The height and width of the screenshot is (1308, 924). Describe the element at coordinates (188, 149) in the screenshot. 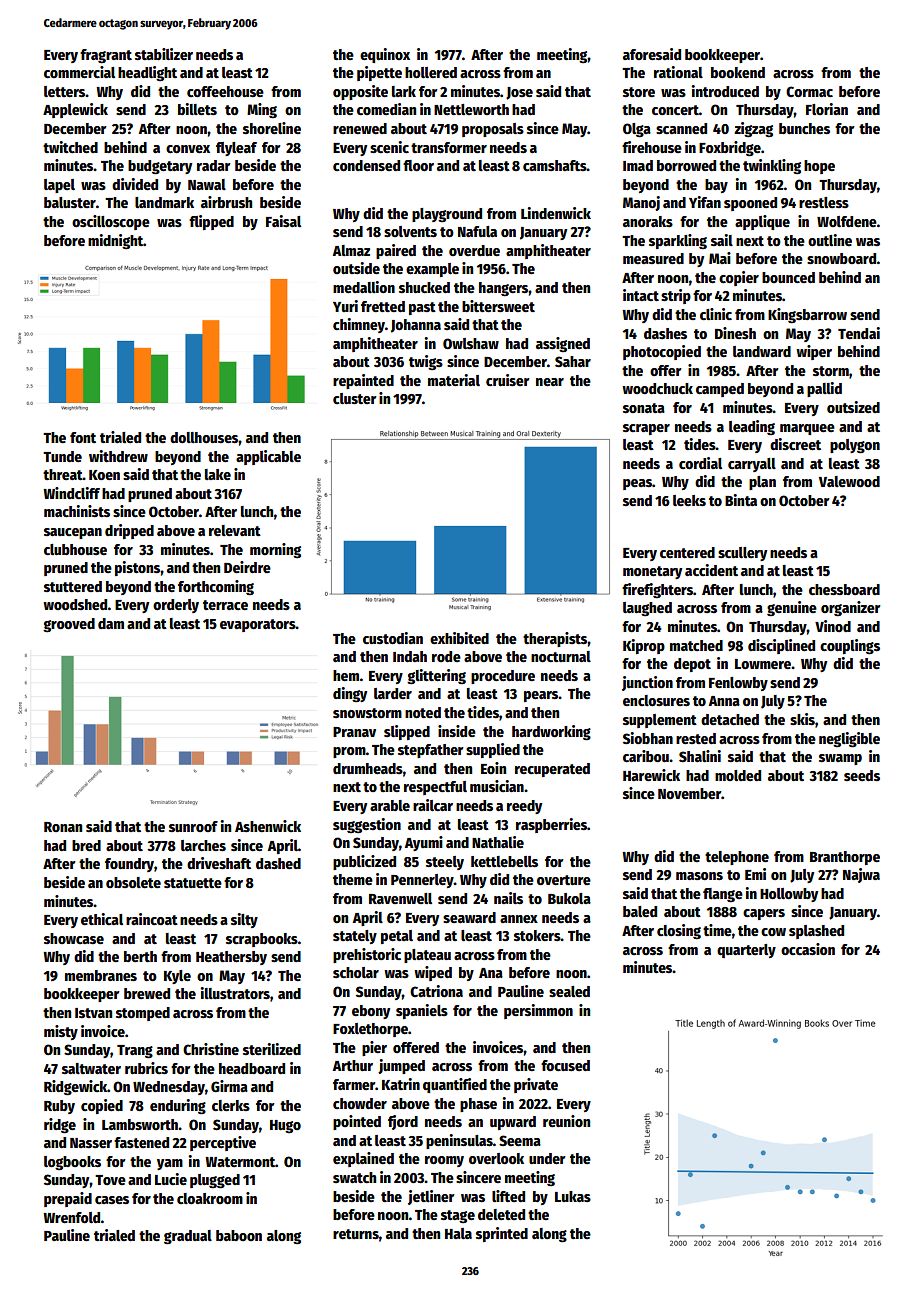

I see `convex` at that location.
